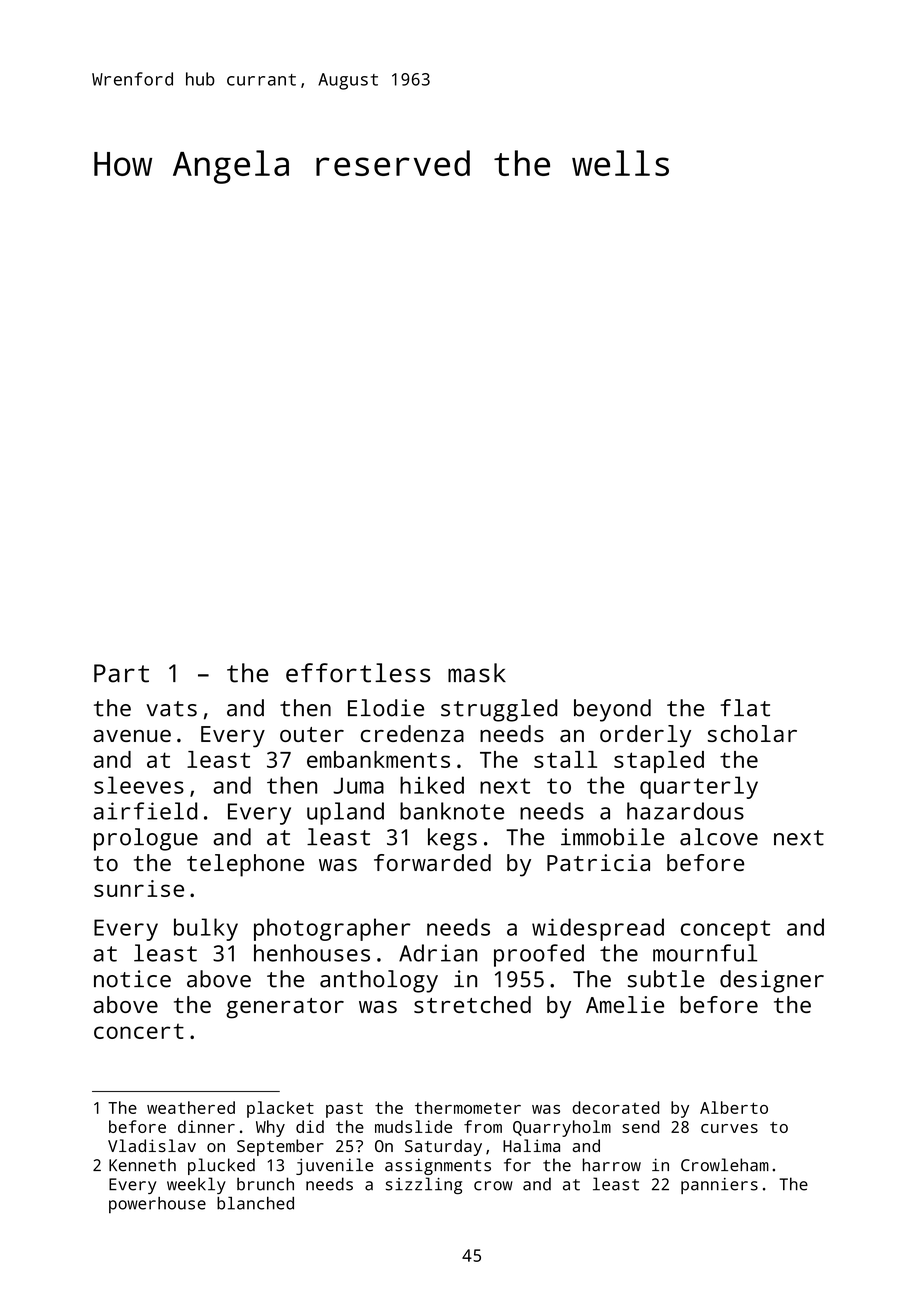 The width and height of the screenshot is (924, 1314). What do you see at coordinates (725, 930) in the screenshot?
I see `concept` at bounding box center [725, 930].
